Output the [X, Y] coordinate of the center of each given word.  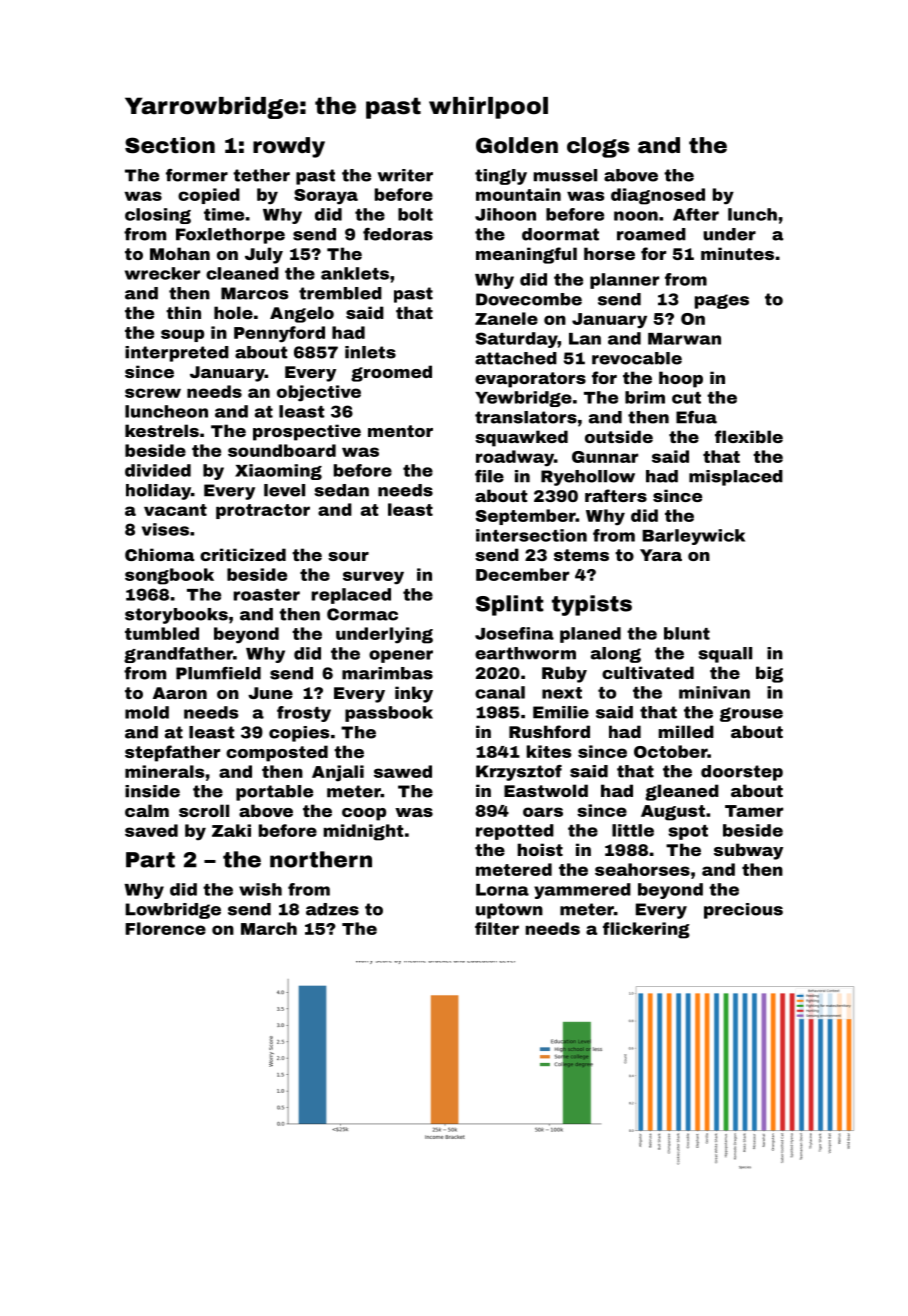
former [197, 175]
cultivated [648, 672]
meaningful [526, 255]
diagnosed [658, 196]
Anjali [338, 773]
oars [543, 812]
